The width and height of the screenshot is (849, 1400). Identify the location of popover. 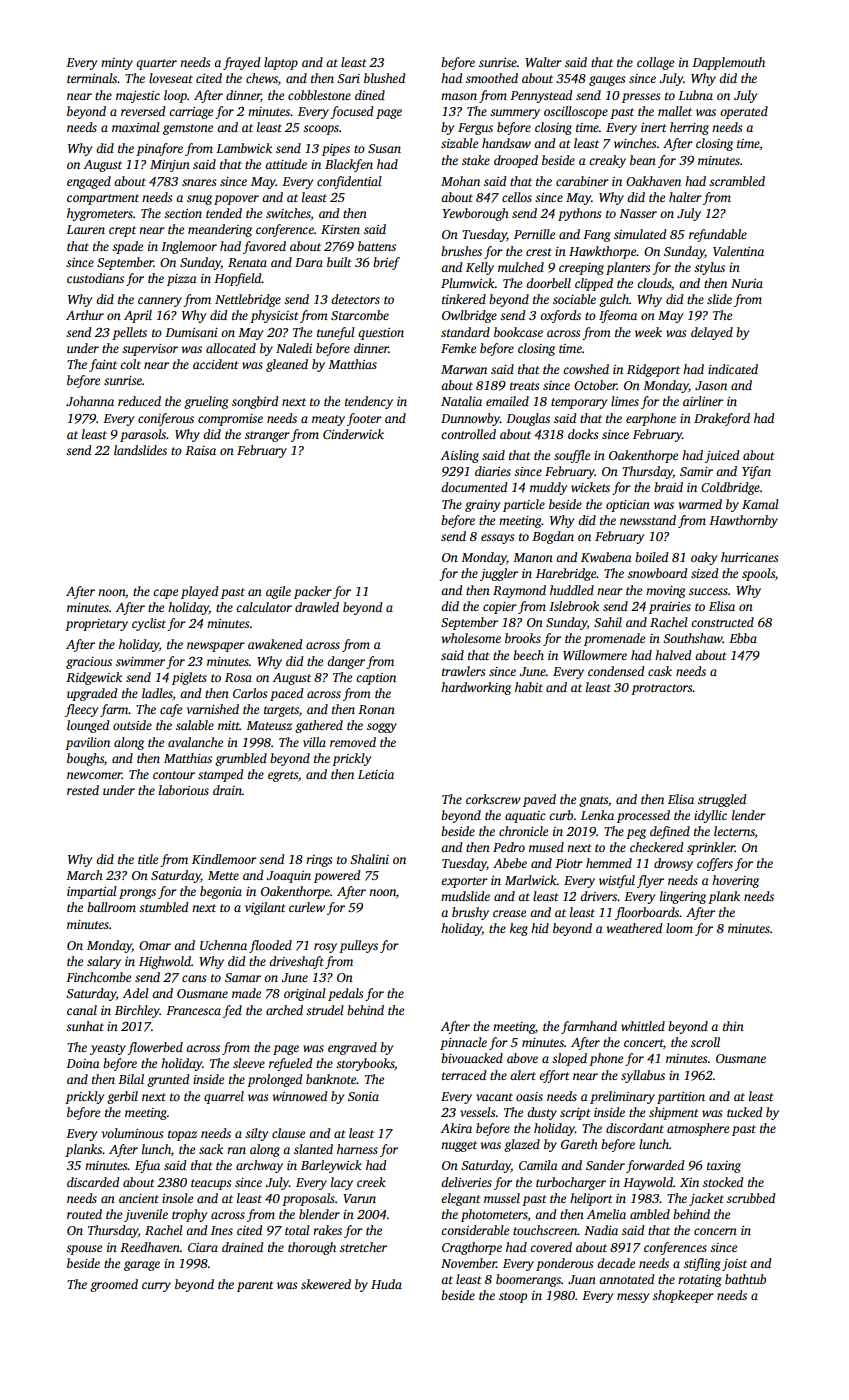
(236, 200).
